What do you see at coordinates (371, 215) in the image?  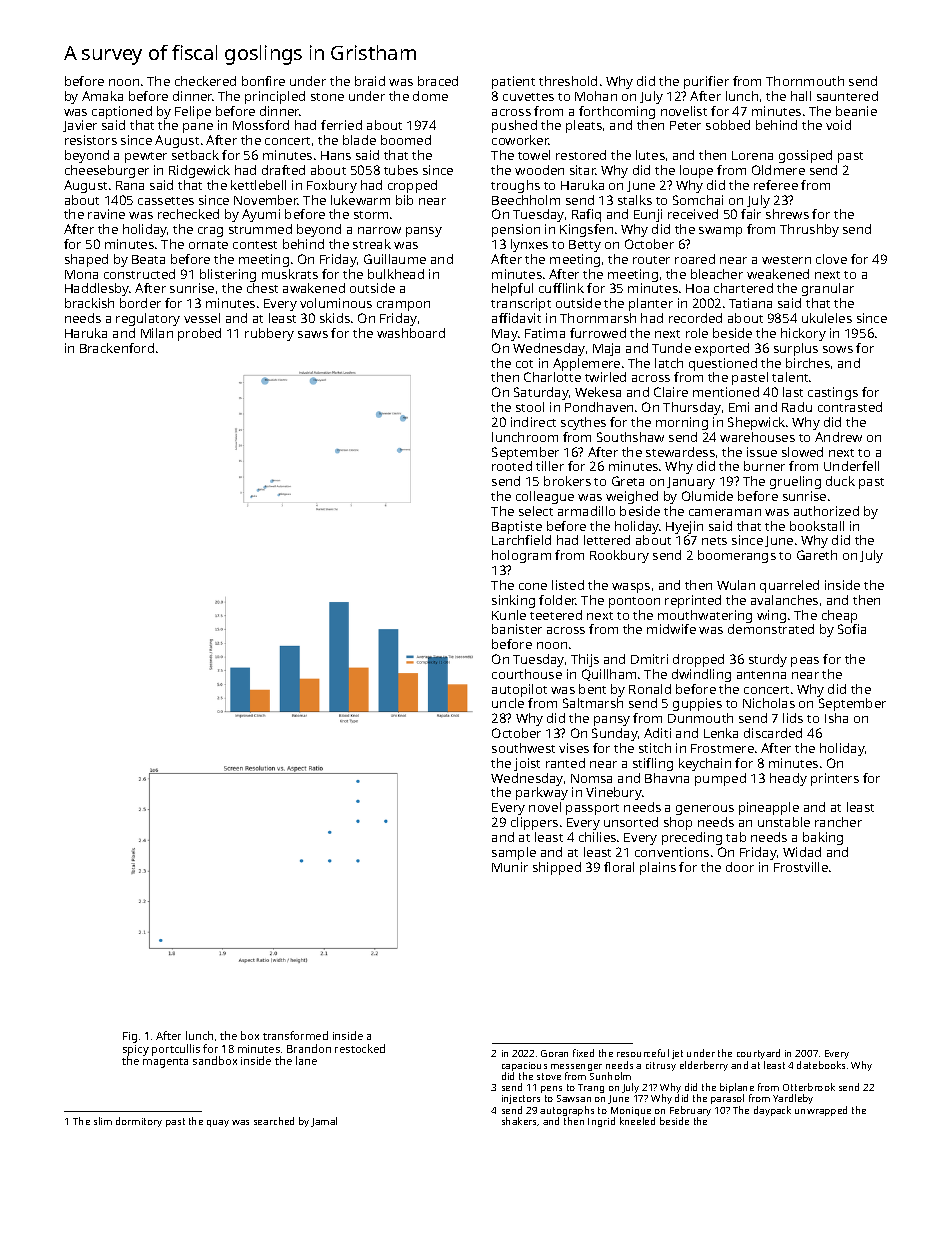 I see `storm` at bounding box center [371, 215].
